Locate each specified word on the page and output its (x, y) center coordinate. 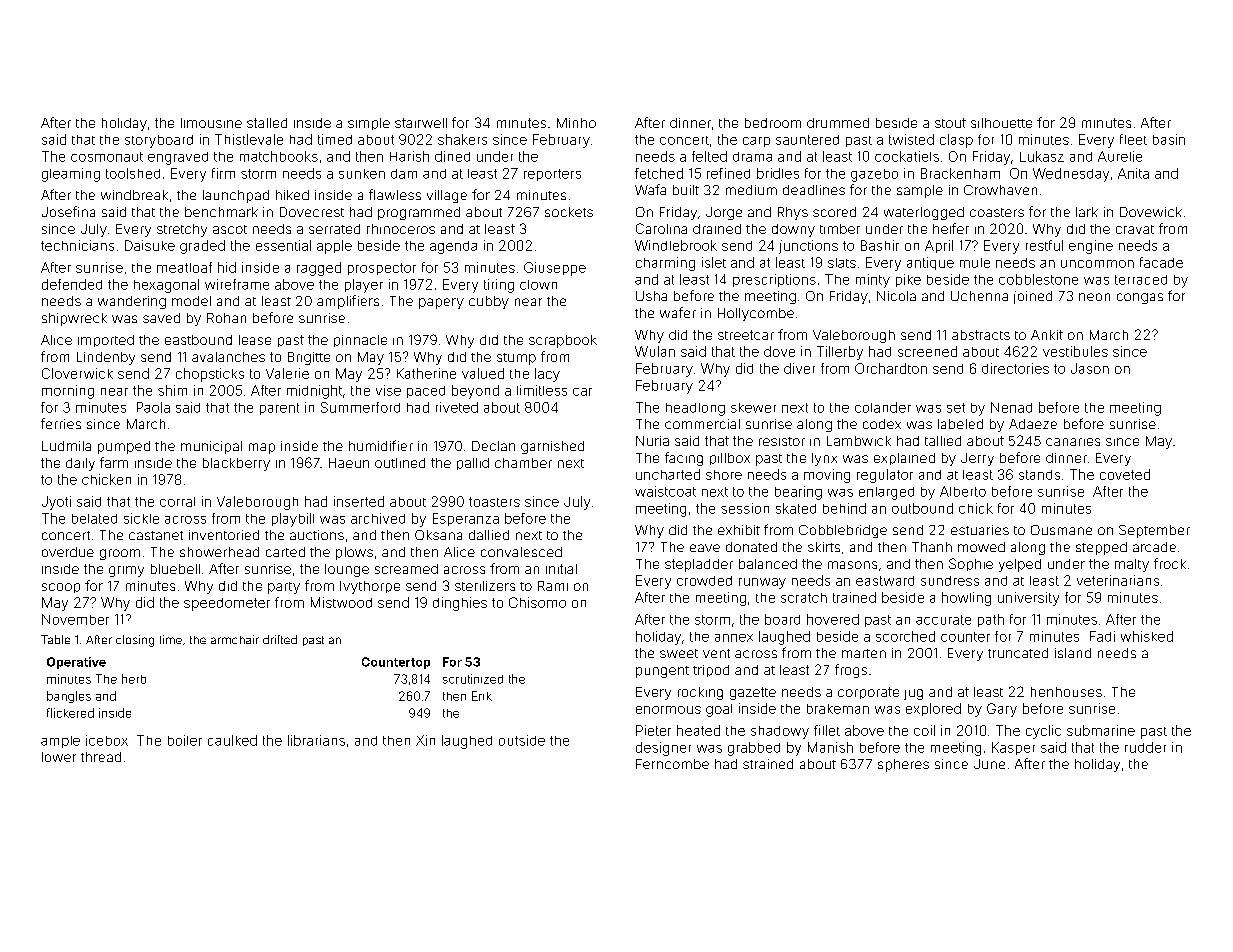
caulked (232, 740)
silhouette (1001, 123)
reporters (552, 175)
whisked (1147, 636)
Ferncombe (672, 764)
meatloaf (184, 267)
